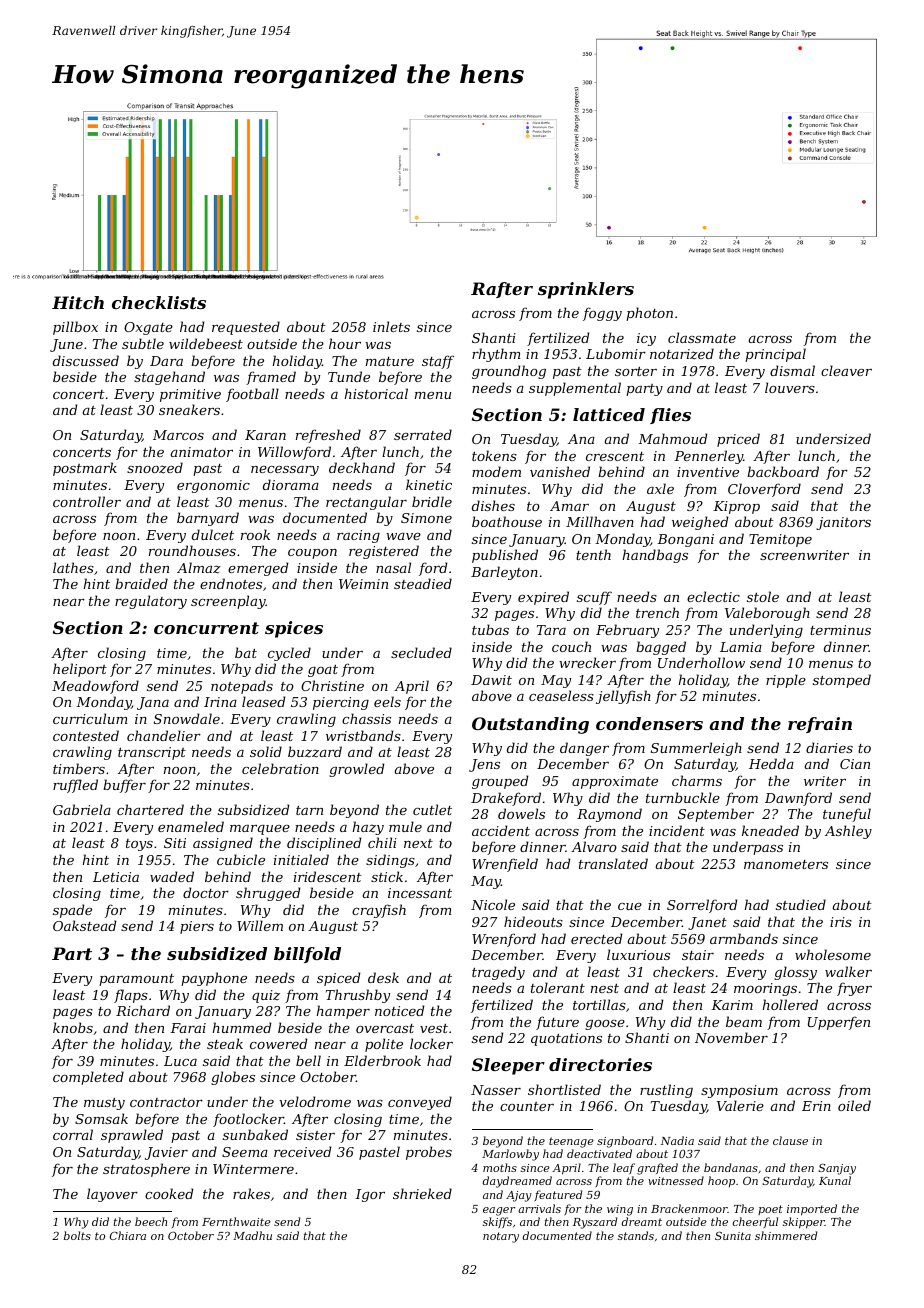 This image has width=924, height=1308. What do you see at coordinates (835, 1180) in the image?
I see `Kunal` at bounding box center [835, 1180].
